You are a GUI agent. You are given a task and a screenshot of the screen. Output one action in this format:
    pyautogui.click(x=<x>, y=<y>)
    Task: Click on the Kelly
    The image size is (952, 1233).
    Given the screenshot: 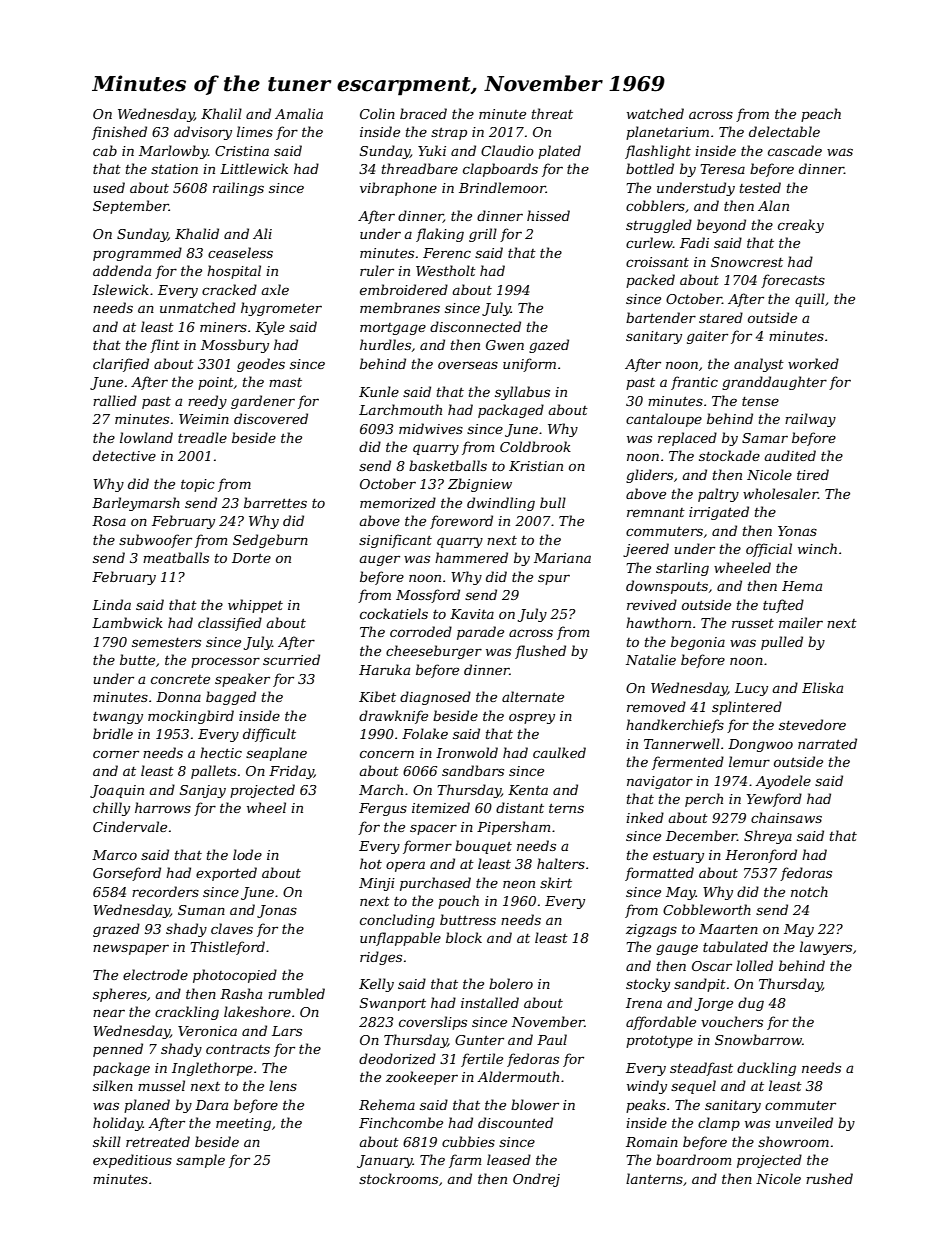 What is the action you would take?
    pyautogui.click(x=376, y=985)
